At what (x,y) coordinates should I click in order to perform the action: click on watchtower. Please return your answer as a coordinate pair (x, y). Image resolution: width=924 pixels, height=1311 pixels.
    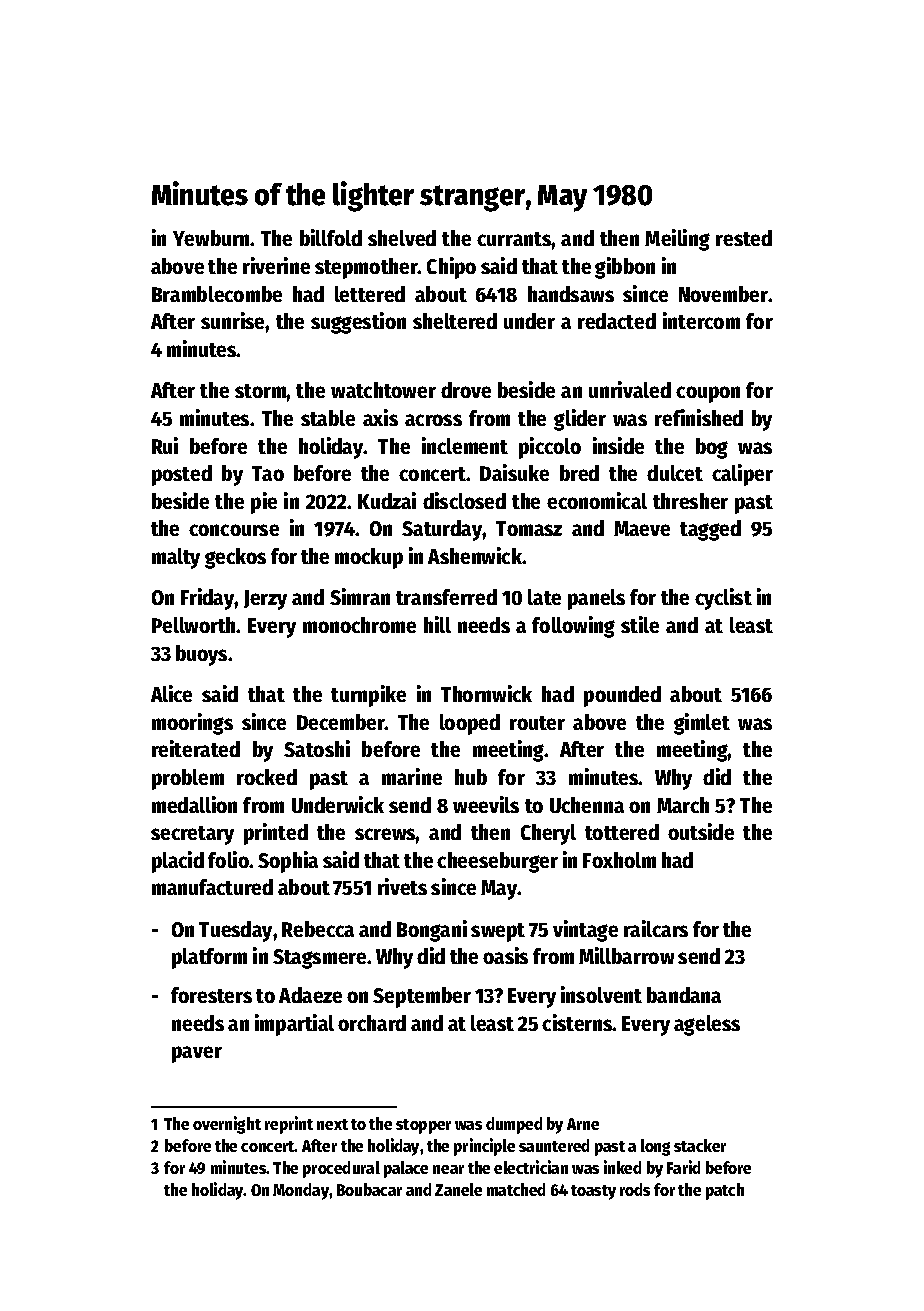
    Looking at the image, I should click on (383, 390).
